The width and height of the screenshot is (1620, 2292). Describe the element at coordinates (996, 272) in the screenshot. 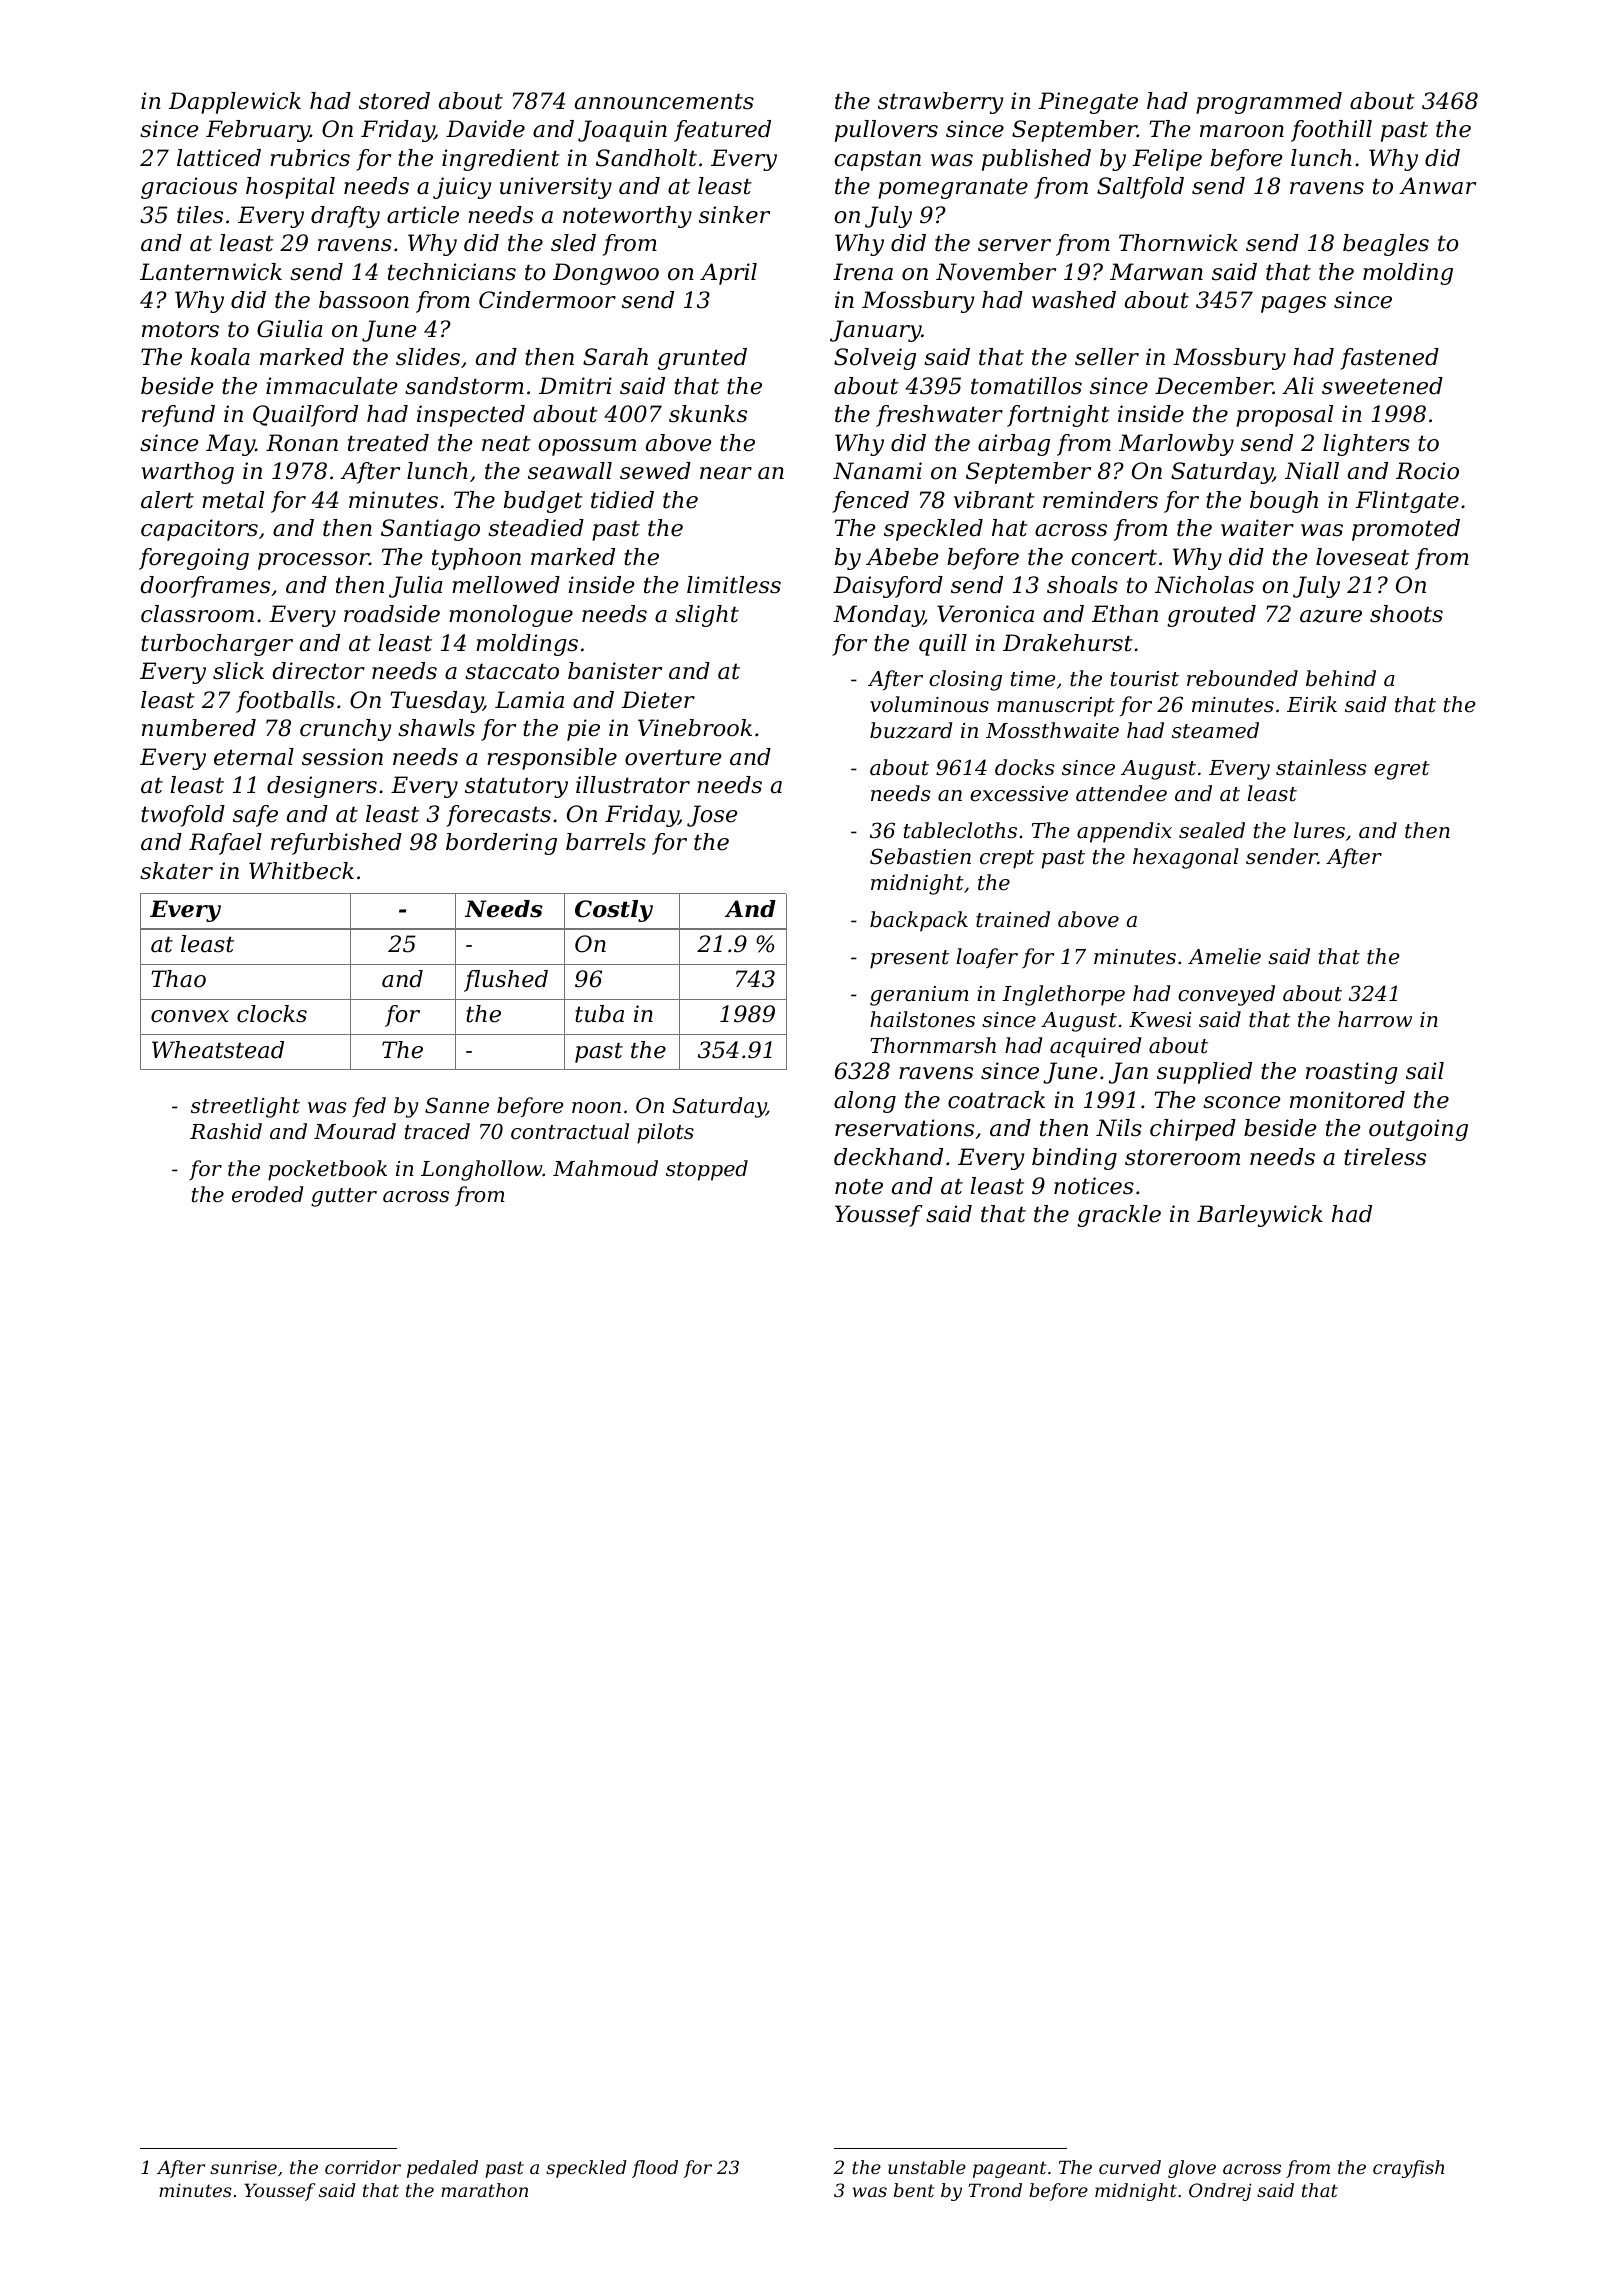

I see `November` at that location.
